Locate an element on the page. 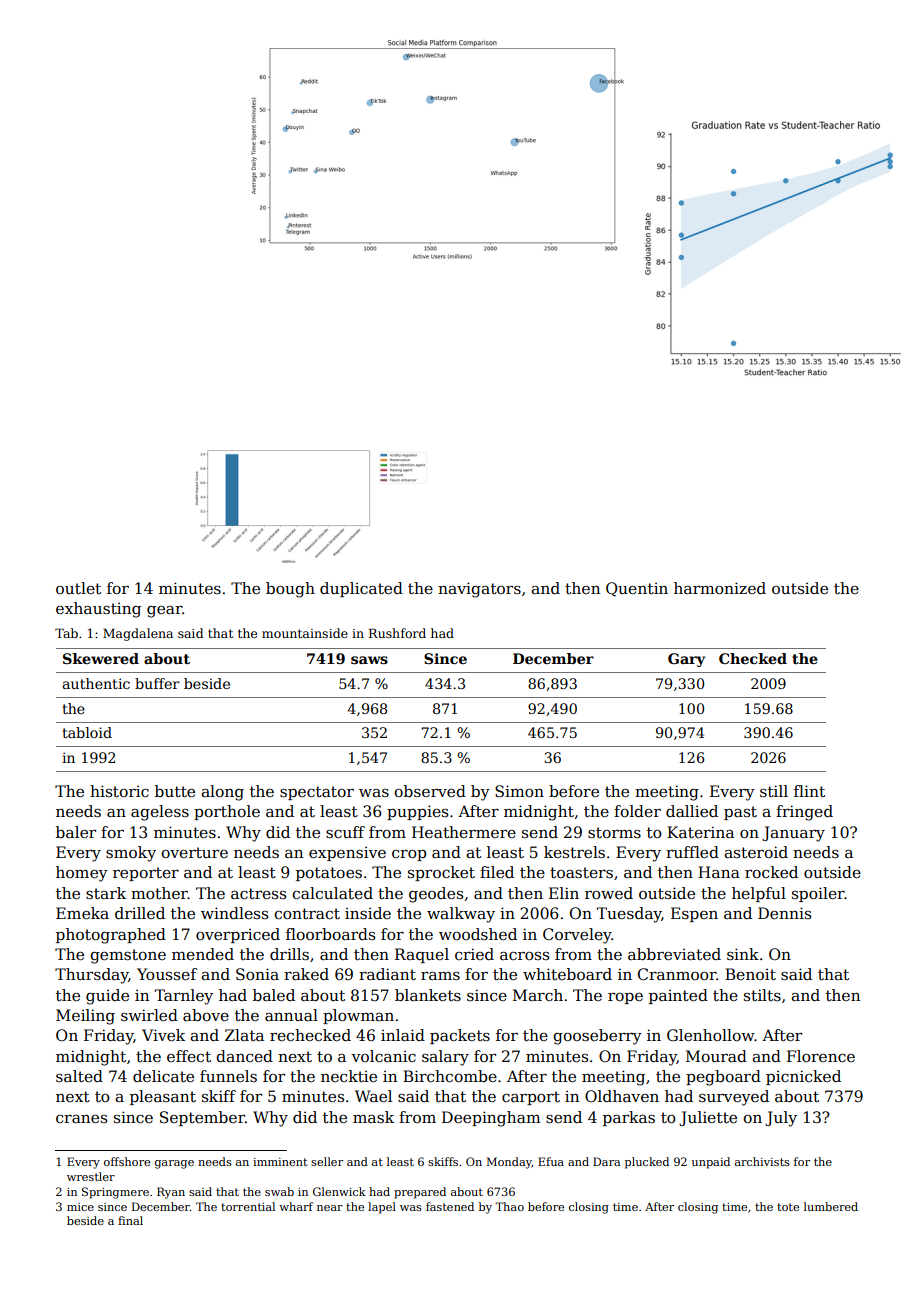 The image size is (924, 1308). duplicated is located at coordinates (361, 589).
